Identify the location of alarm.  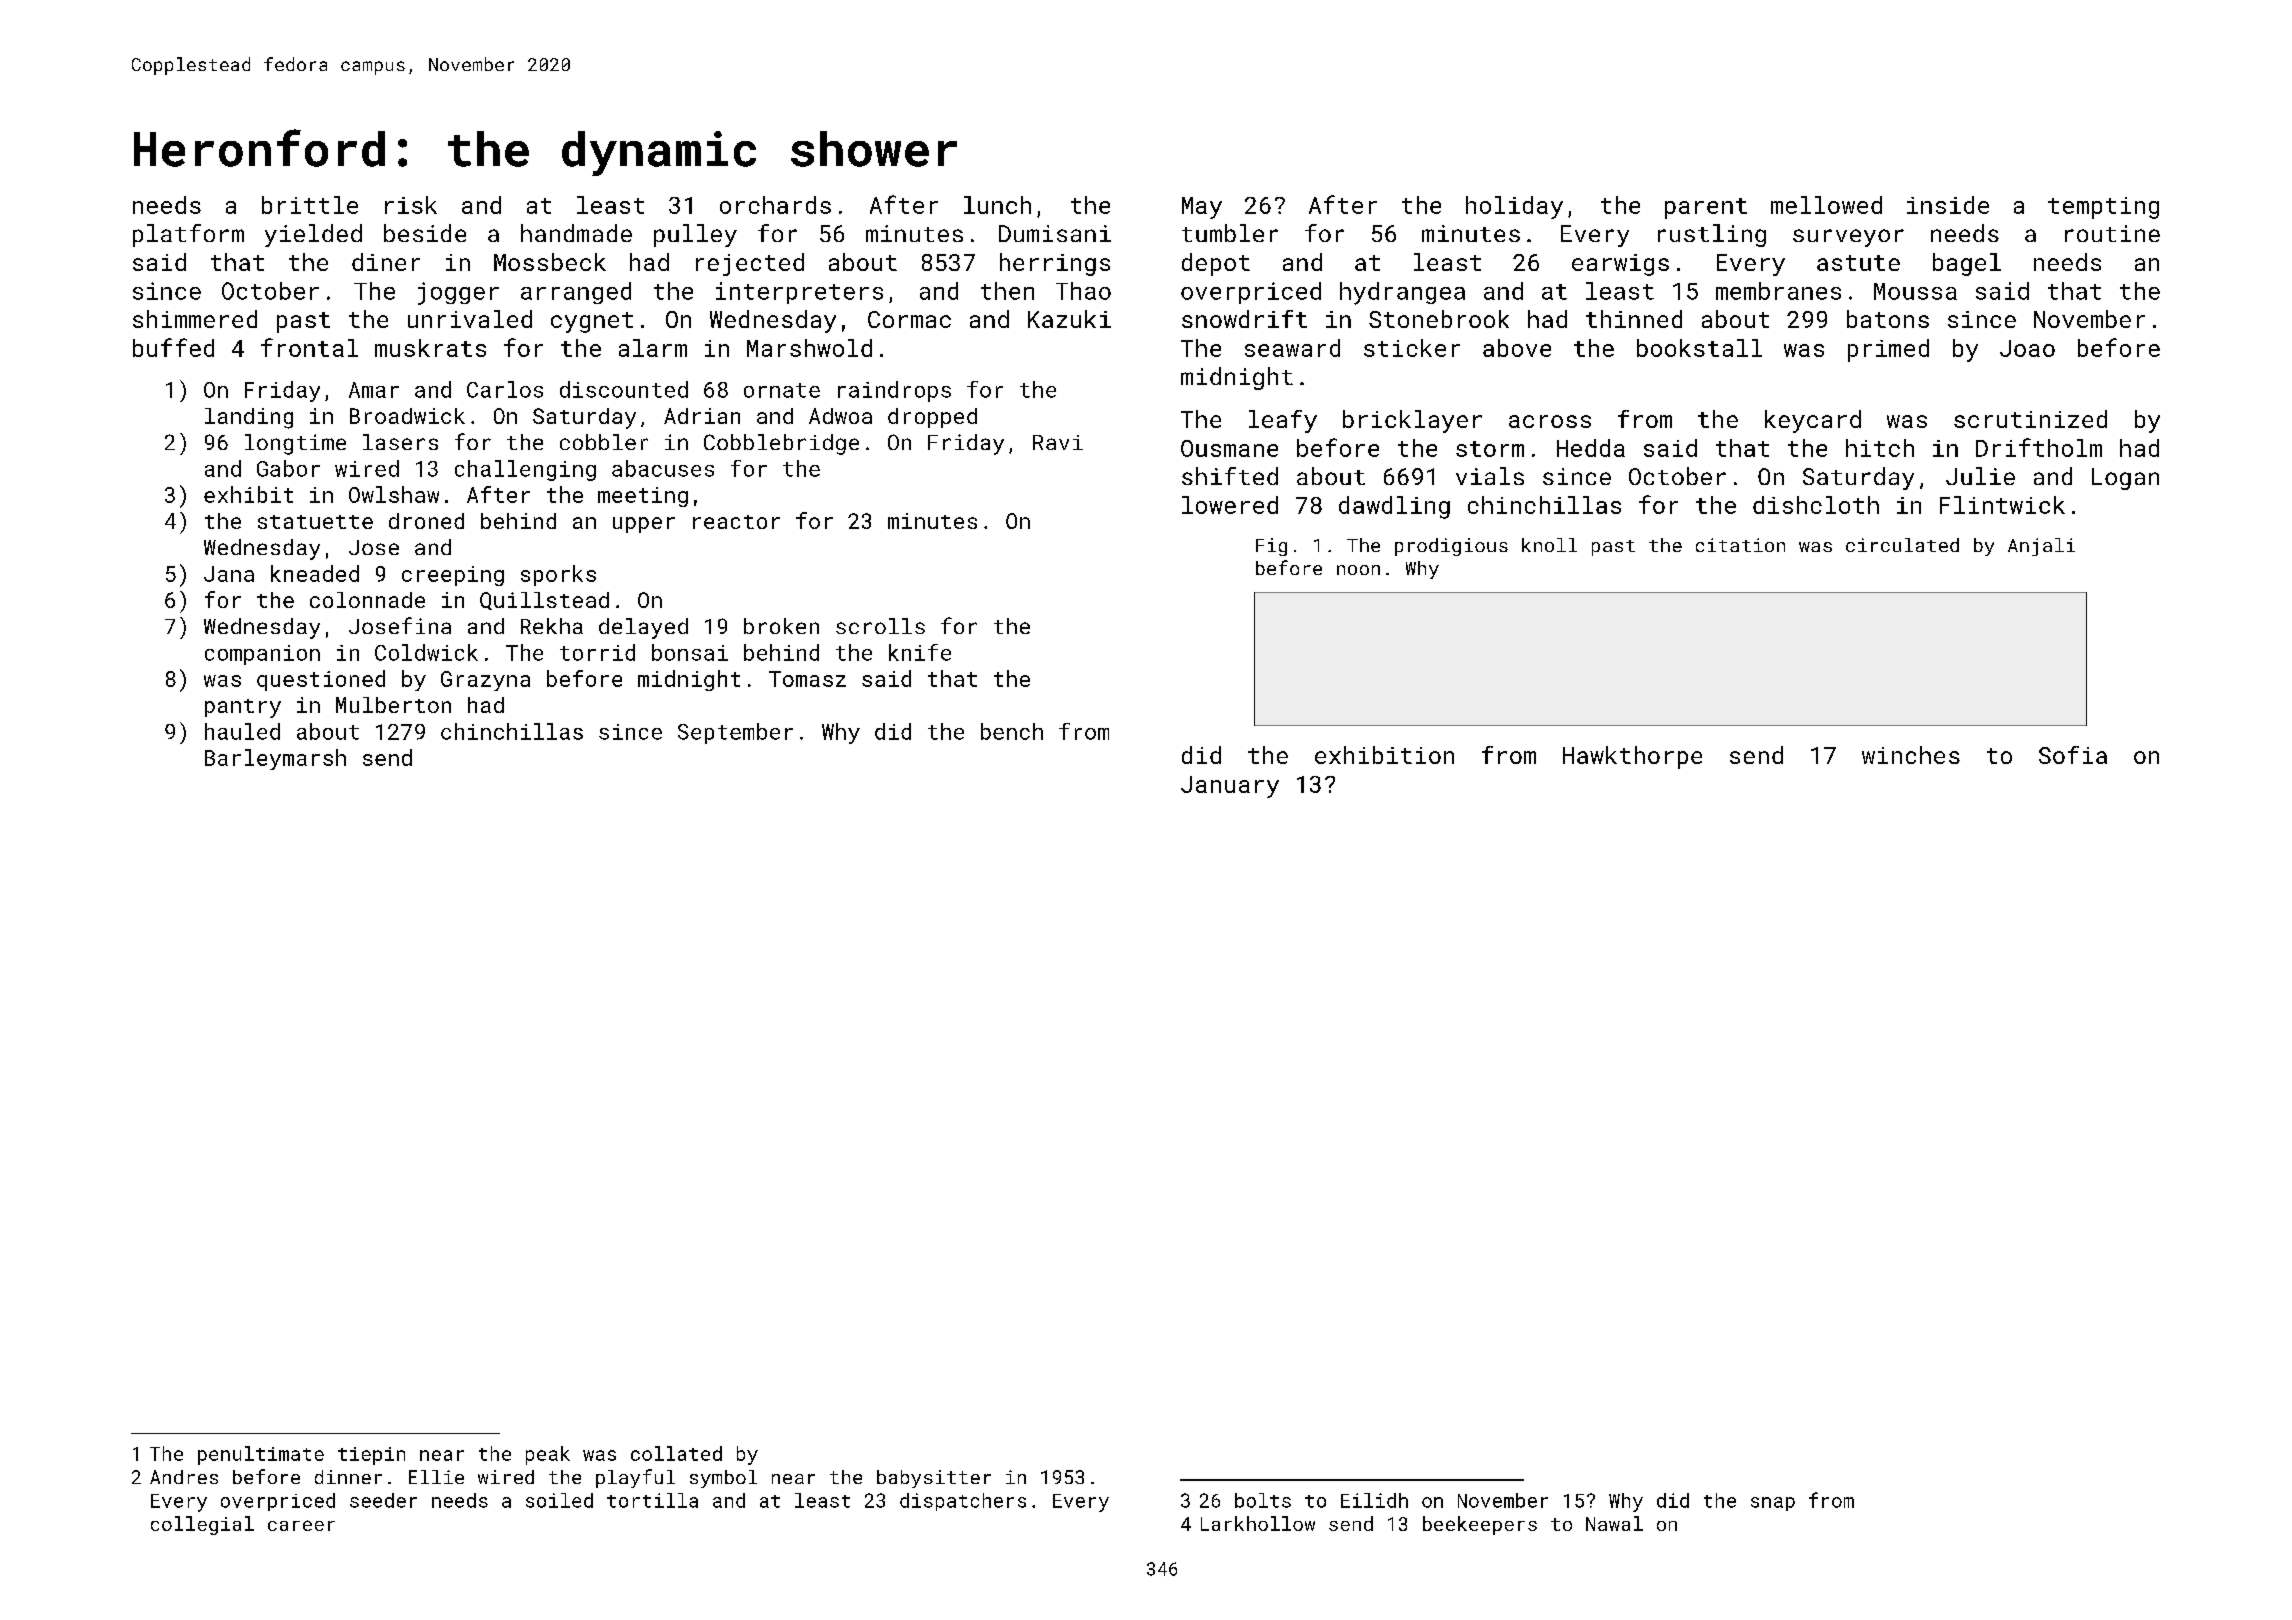
(653, 348).
